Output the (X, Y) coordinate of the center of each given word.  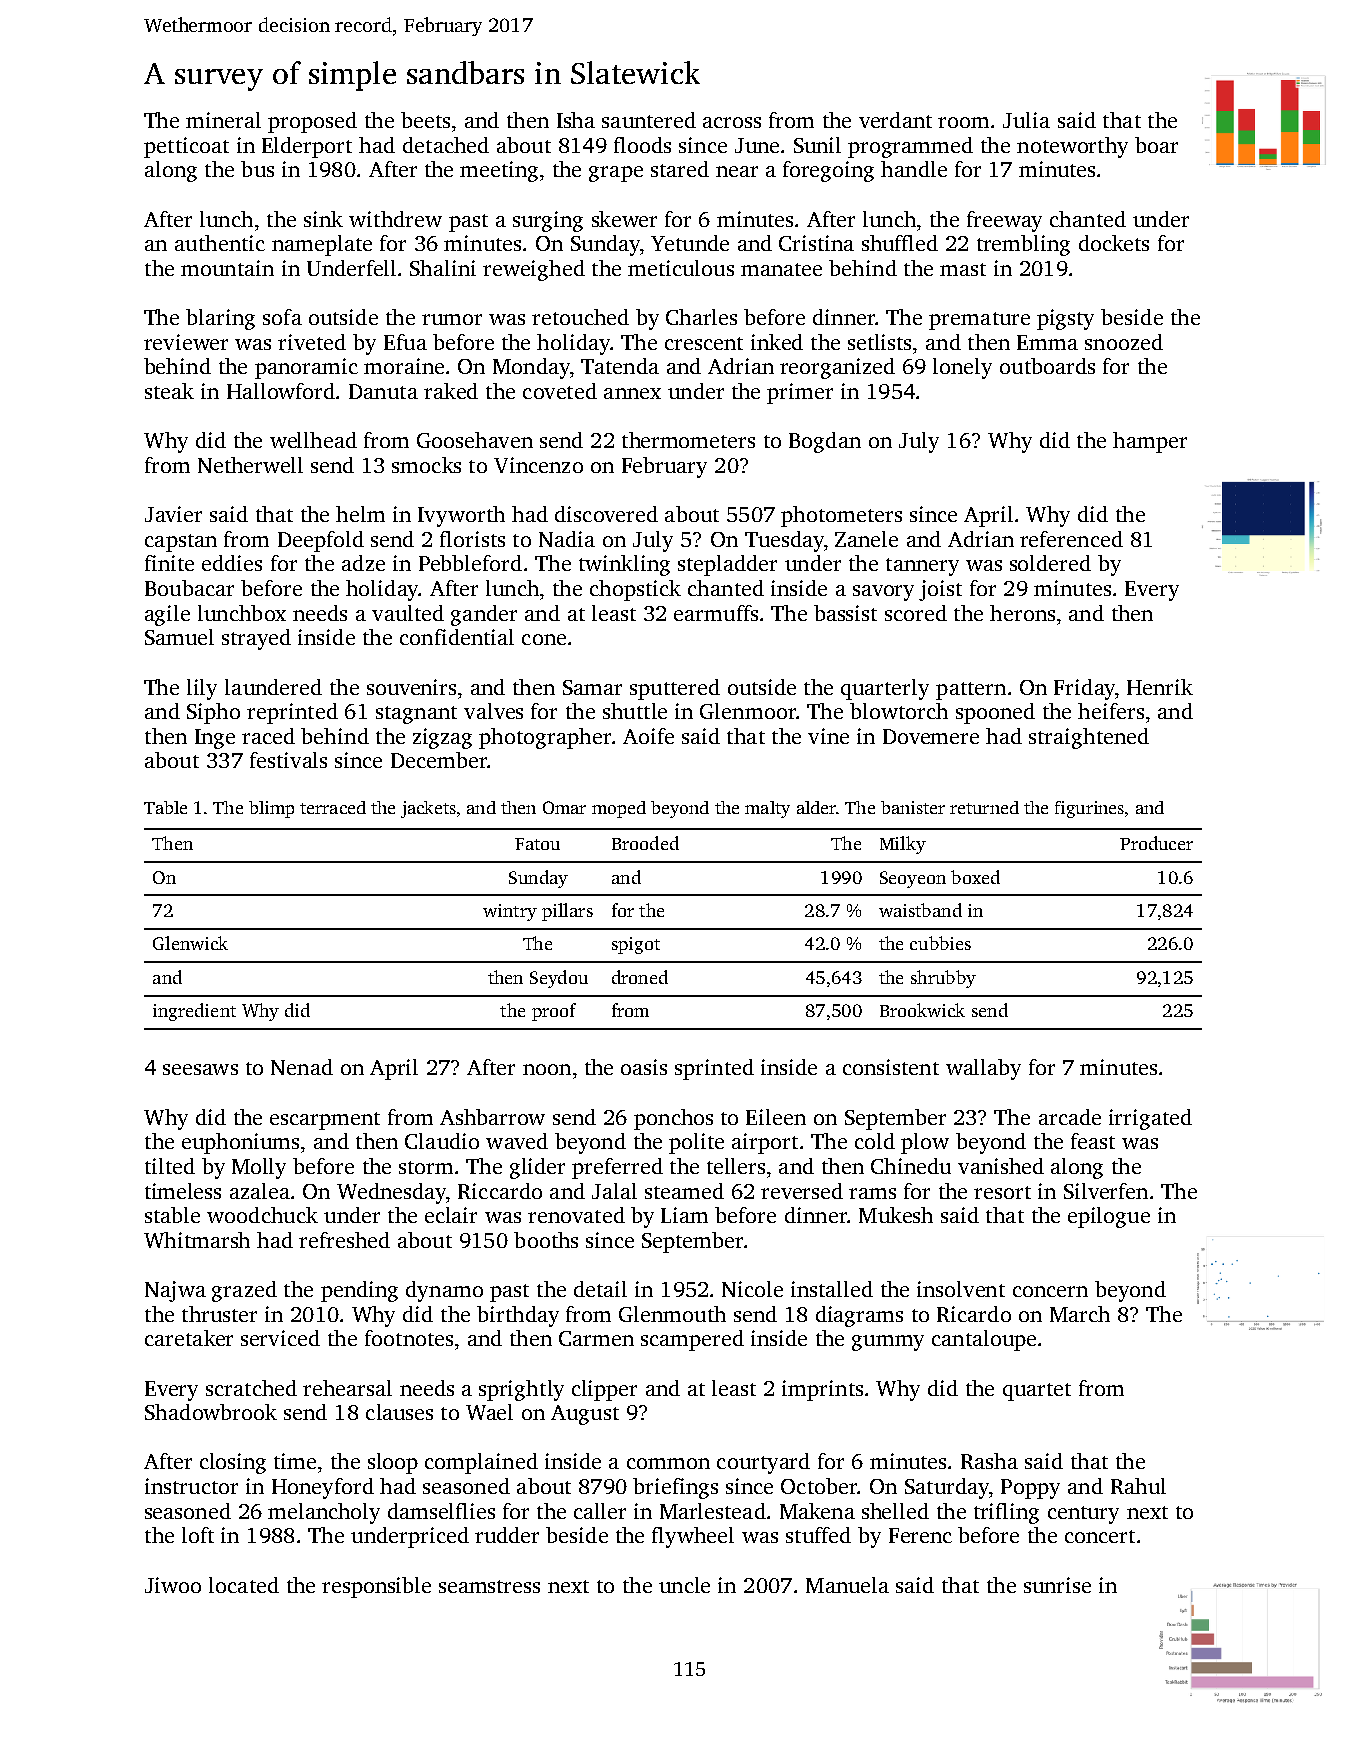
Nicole (752, 1289)
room (963, 122)
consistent (891, 1067)
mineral (223, 120)
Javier (173, 514)
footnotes (409, 1338)
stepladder (727, 565)
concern (1050, 1291)
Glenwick (190, 943)
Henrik (1160, 687)
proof (554, 1012)
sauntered (649, 120)
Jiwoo (173, 1585)
